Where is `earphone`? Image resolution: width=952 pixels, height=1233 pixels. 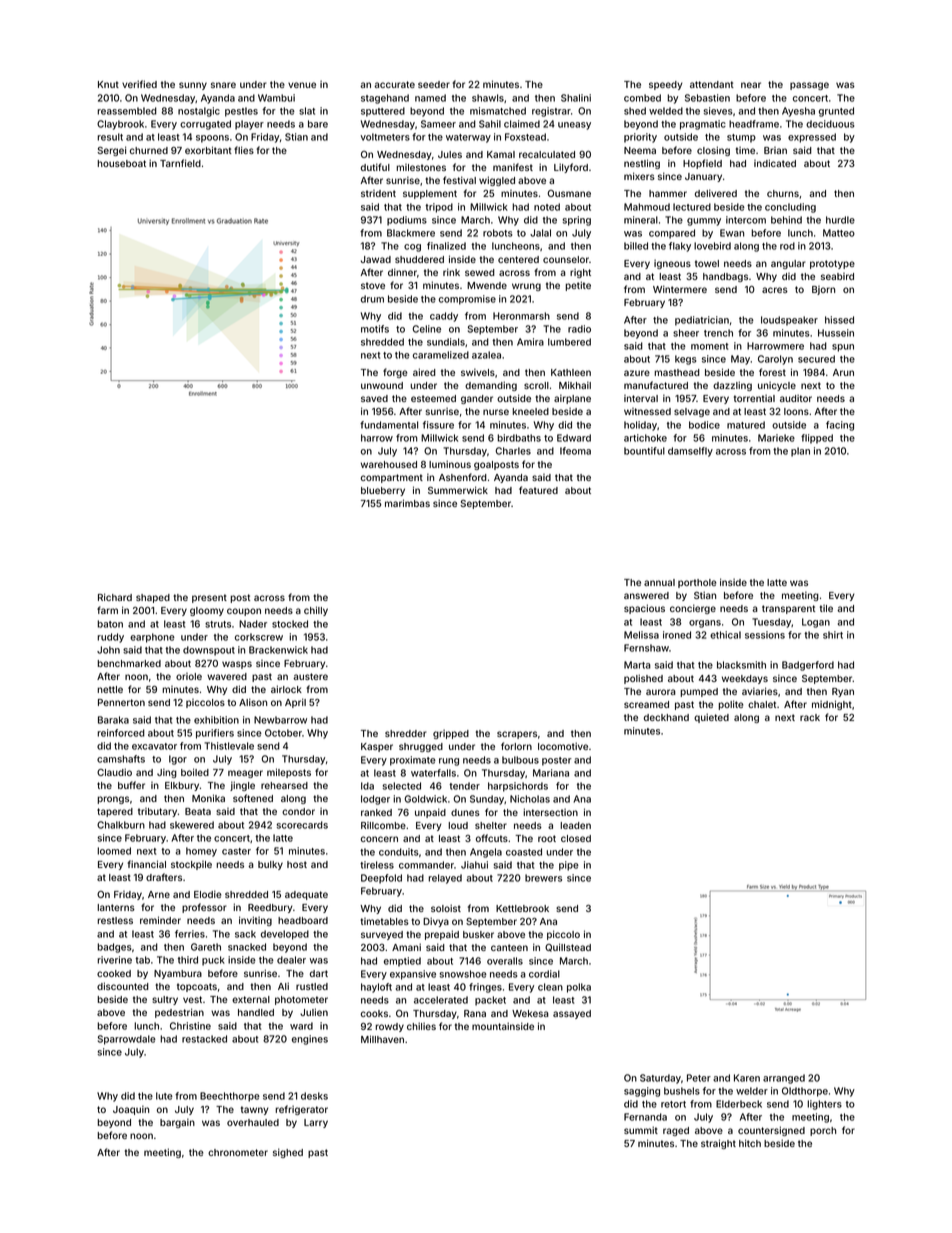
earphone is located at coordinates (152, 638).
